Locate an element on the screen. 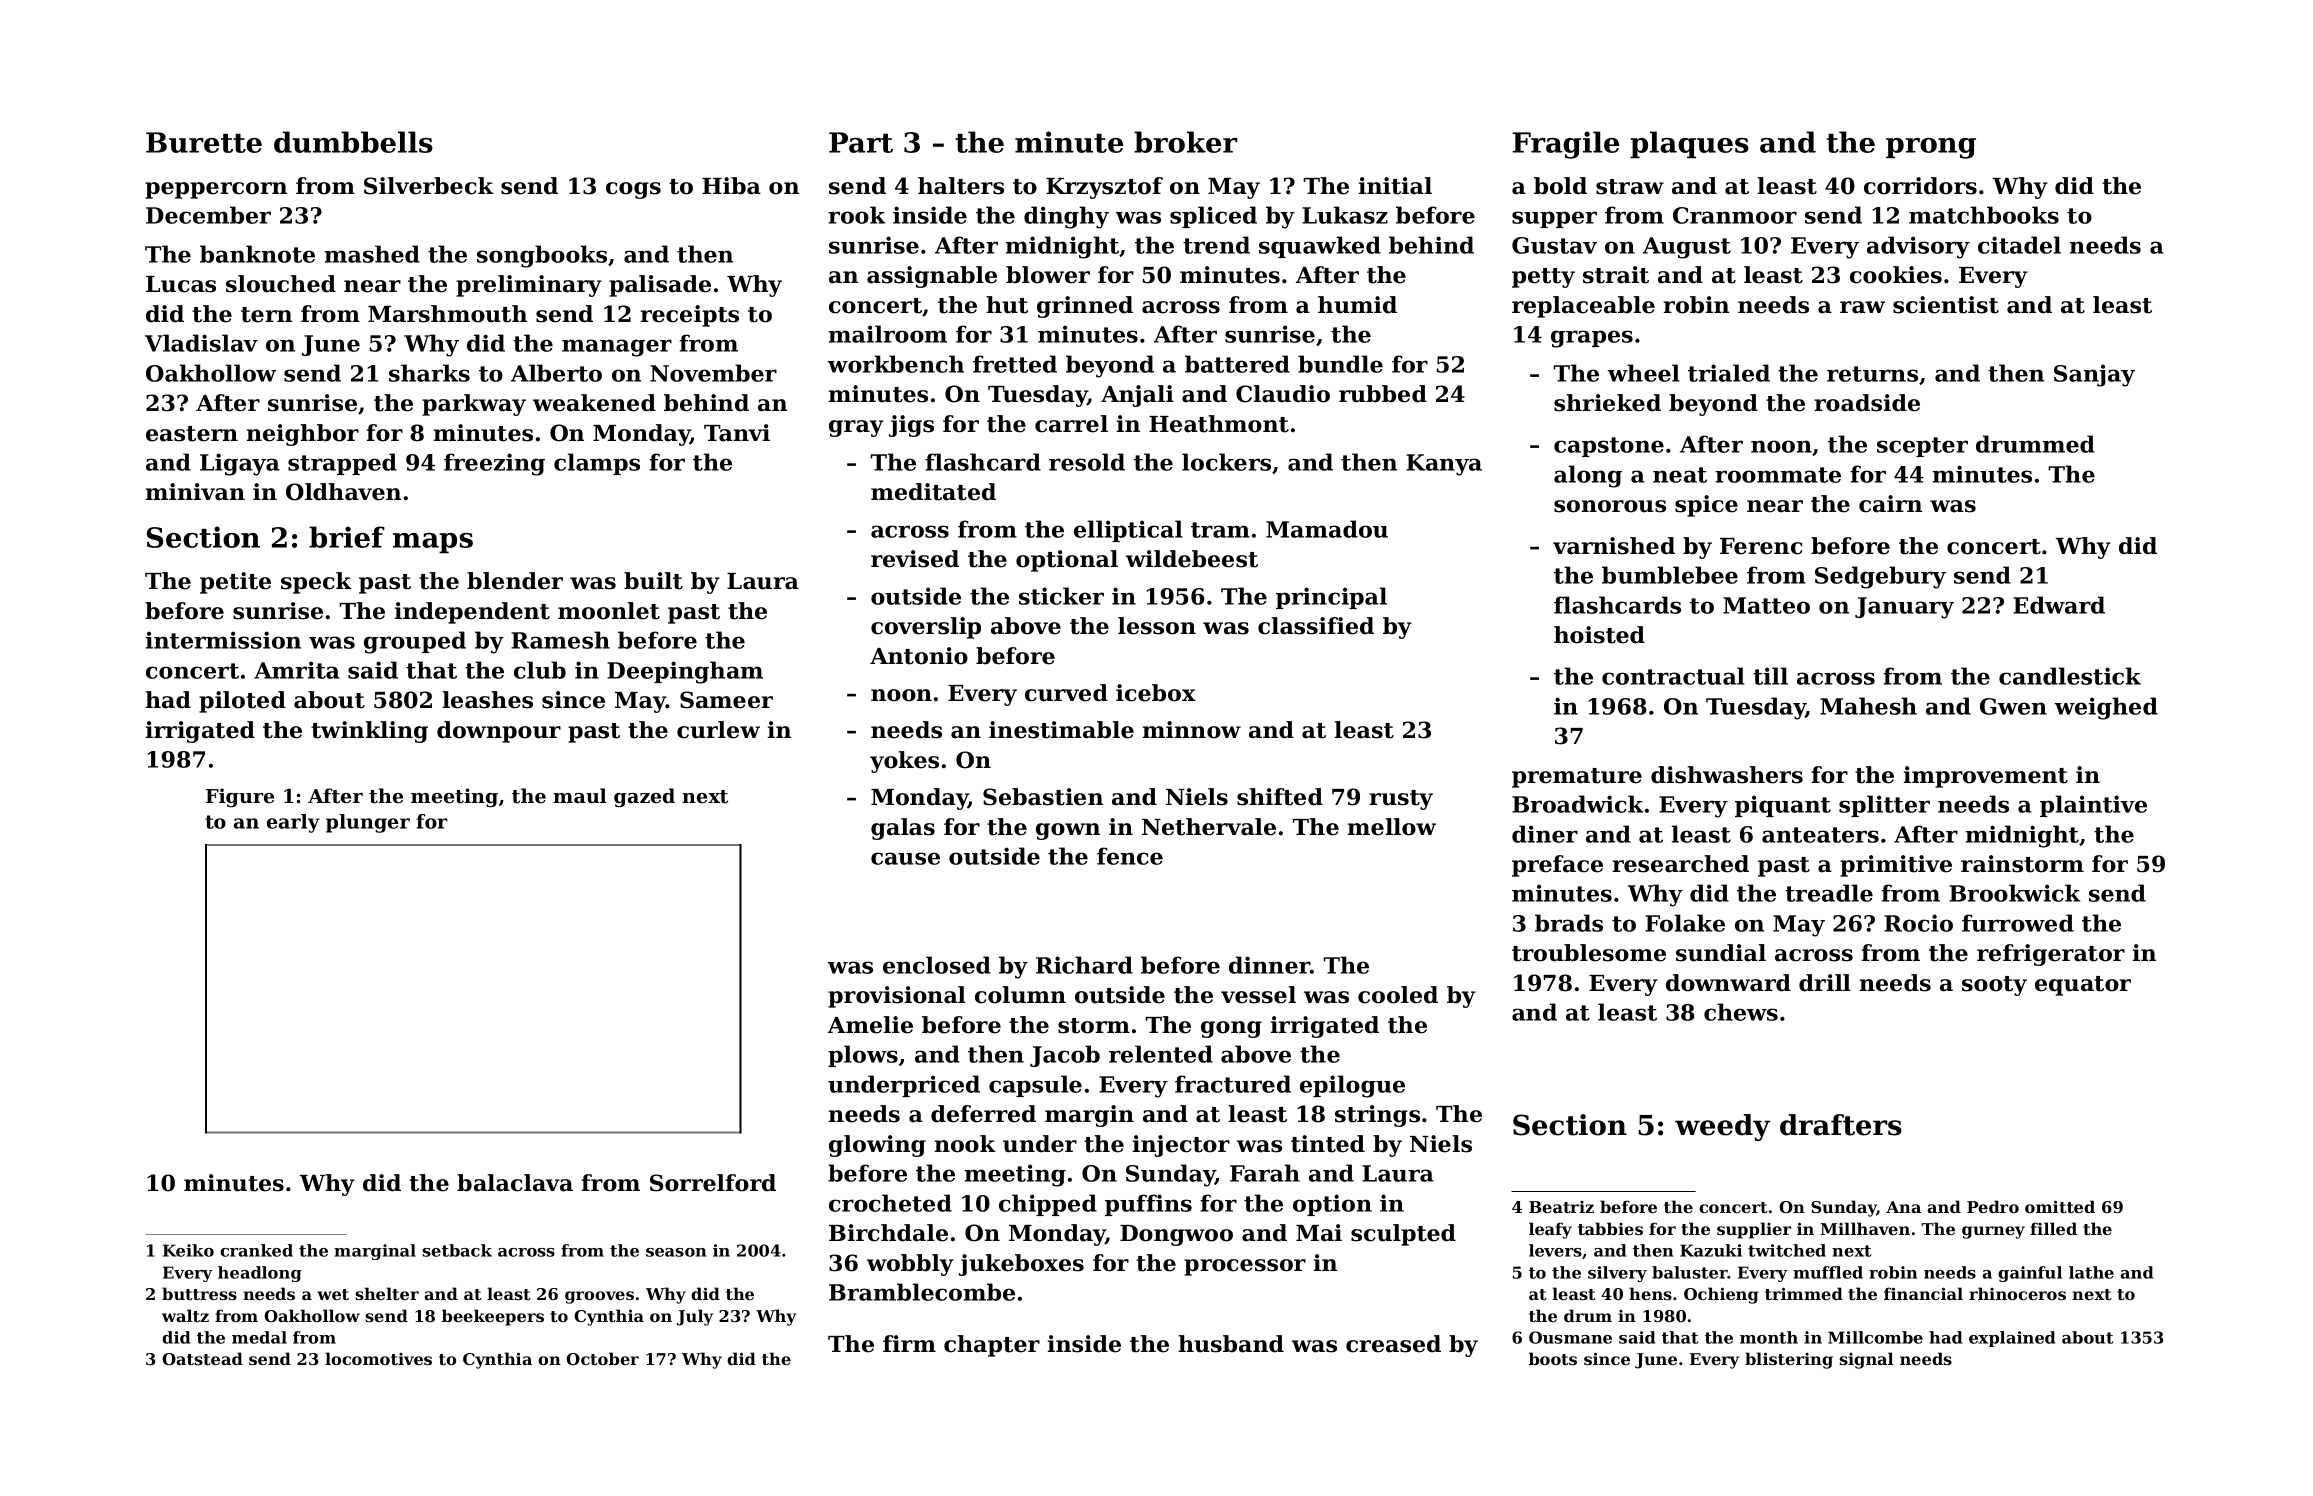 The image size is (2313, 1496). petite is located at coordinates (235, 583).
